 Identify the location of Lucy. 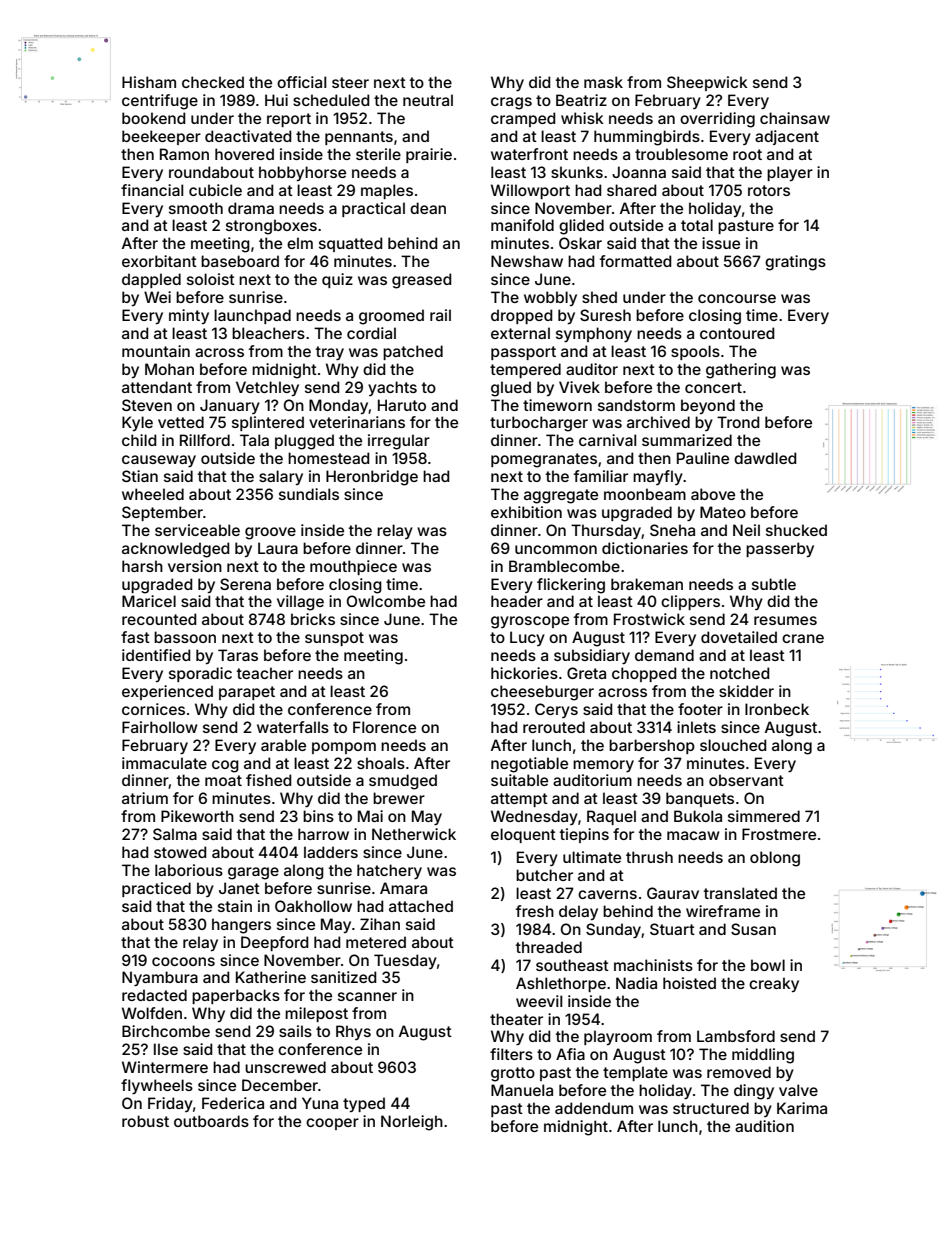
(527, 638).
